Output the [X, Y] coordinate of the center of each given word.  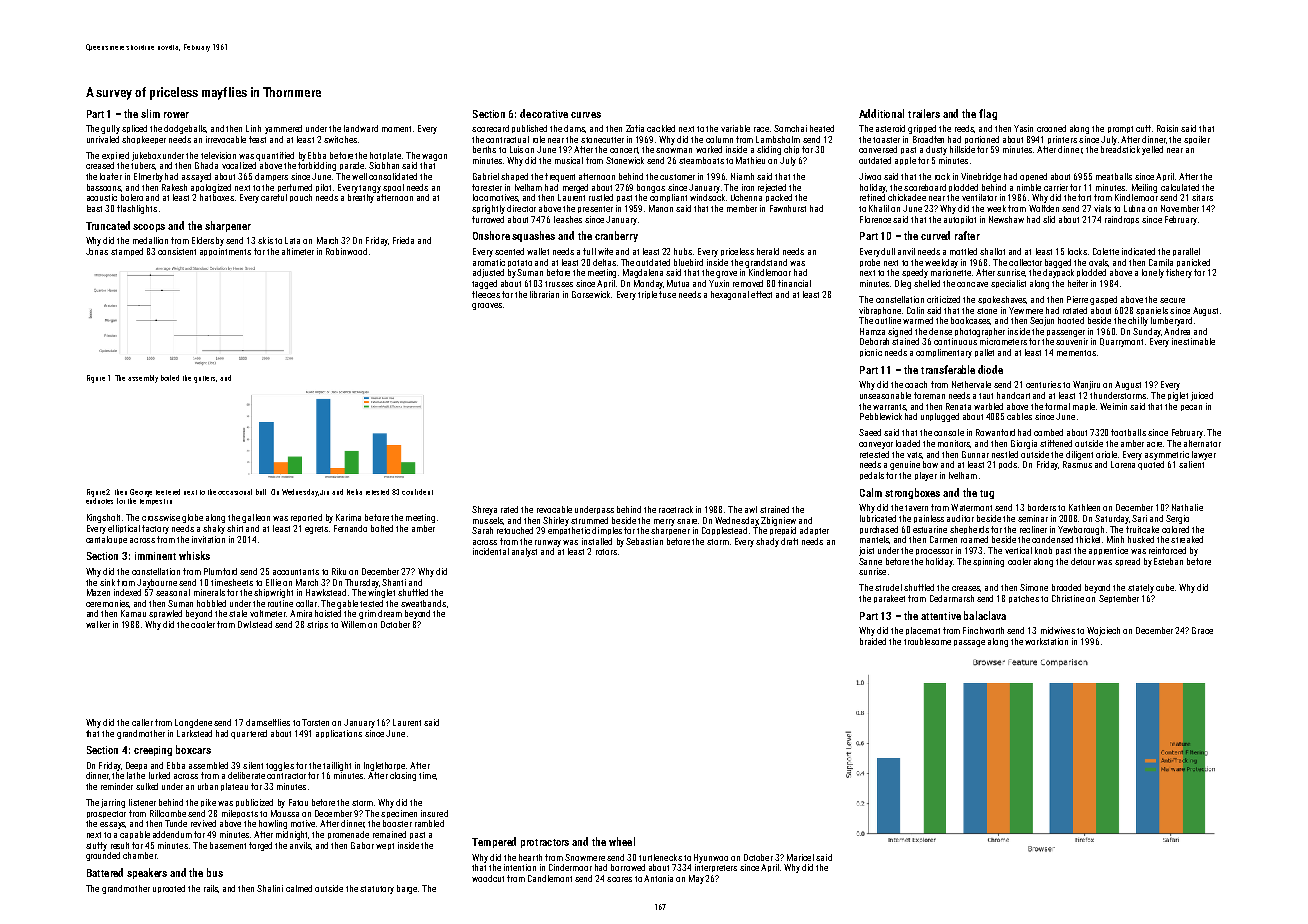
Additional [881, 113]
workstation [1046, 641]
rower [176, 115]
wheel [622, 841]
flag [988, 114]
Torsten [315, 722]
